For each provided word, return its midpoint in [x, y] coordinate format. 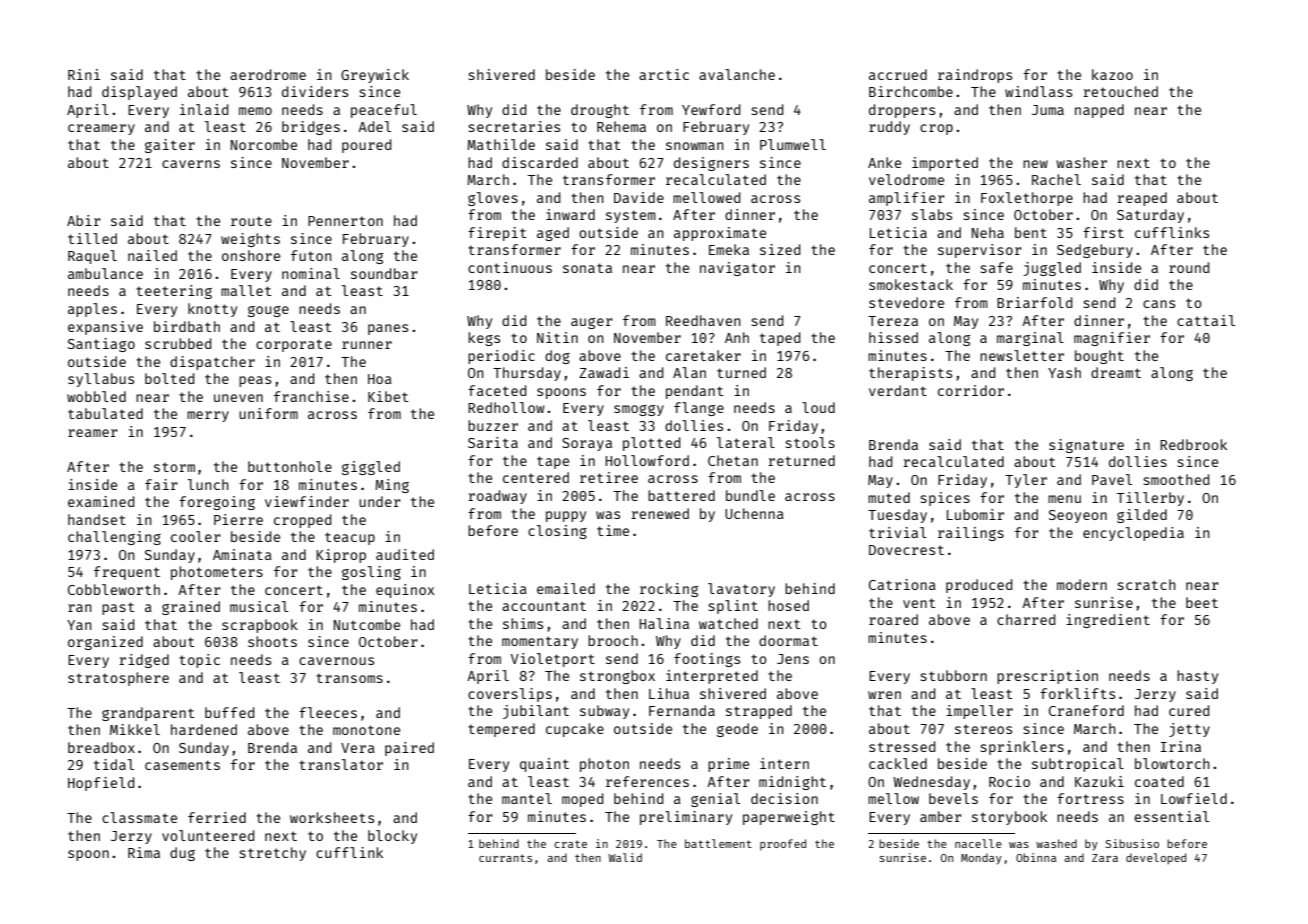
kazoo [1112, 74]
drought [600, 111]
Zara [1105, 858]
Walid [625, 857]
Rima [144, 852]
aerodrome [268, 74]
